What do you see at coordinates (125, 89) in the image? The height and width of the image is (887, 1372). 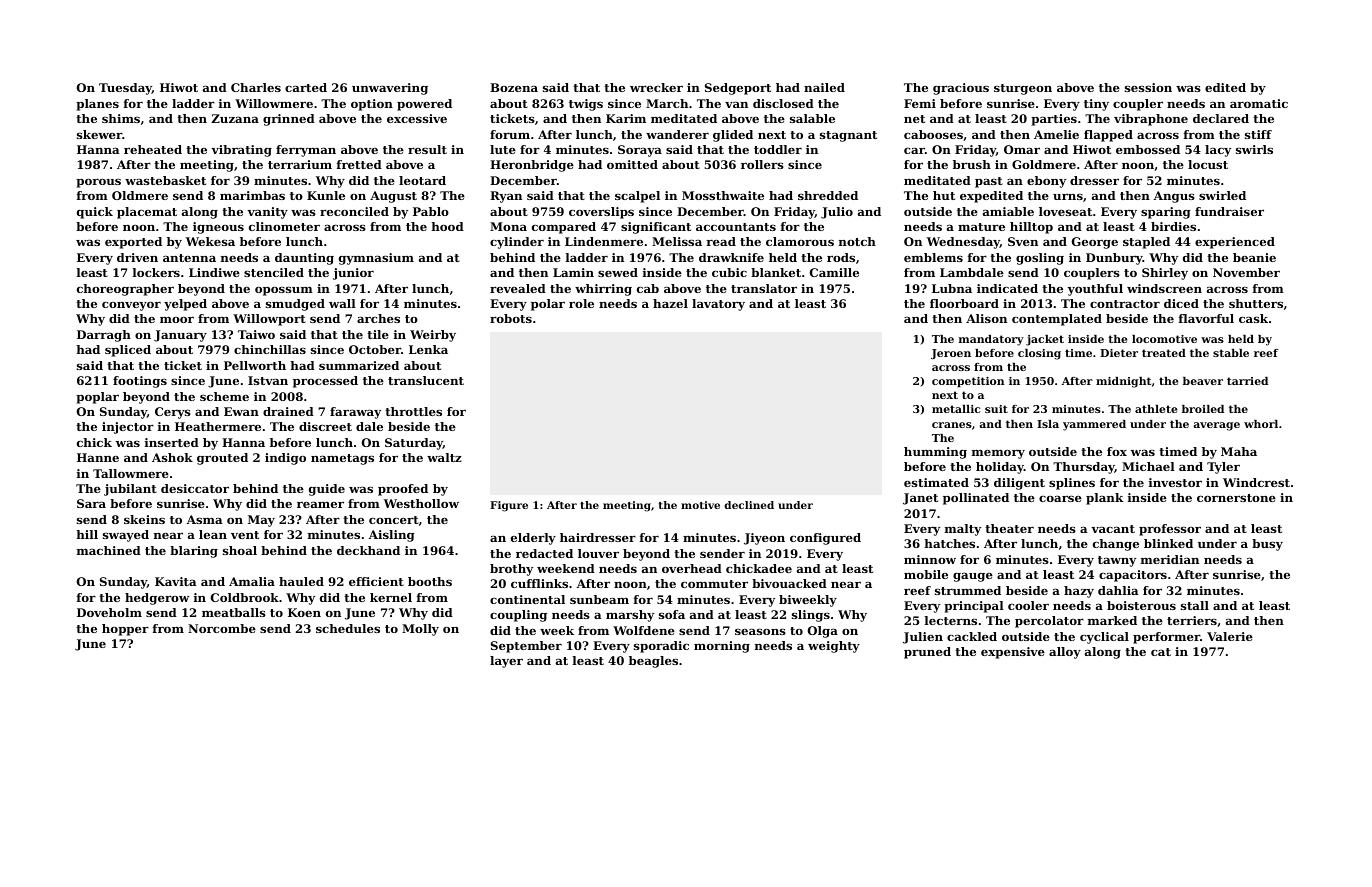 I see `Tuesday` at bounding box center [125, 89].
